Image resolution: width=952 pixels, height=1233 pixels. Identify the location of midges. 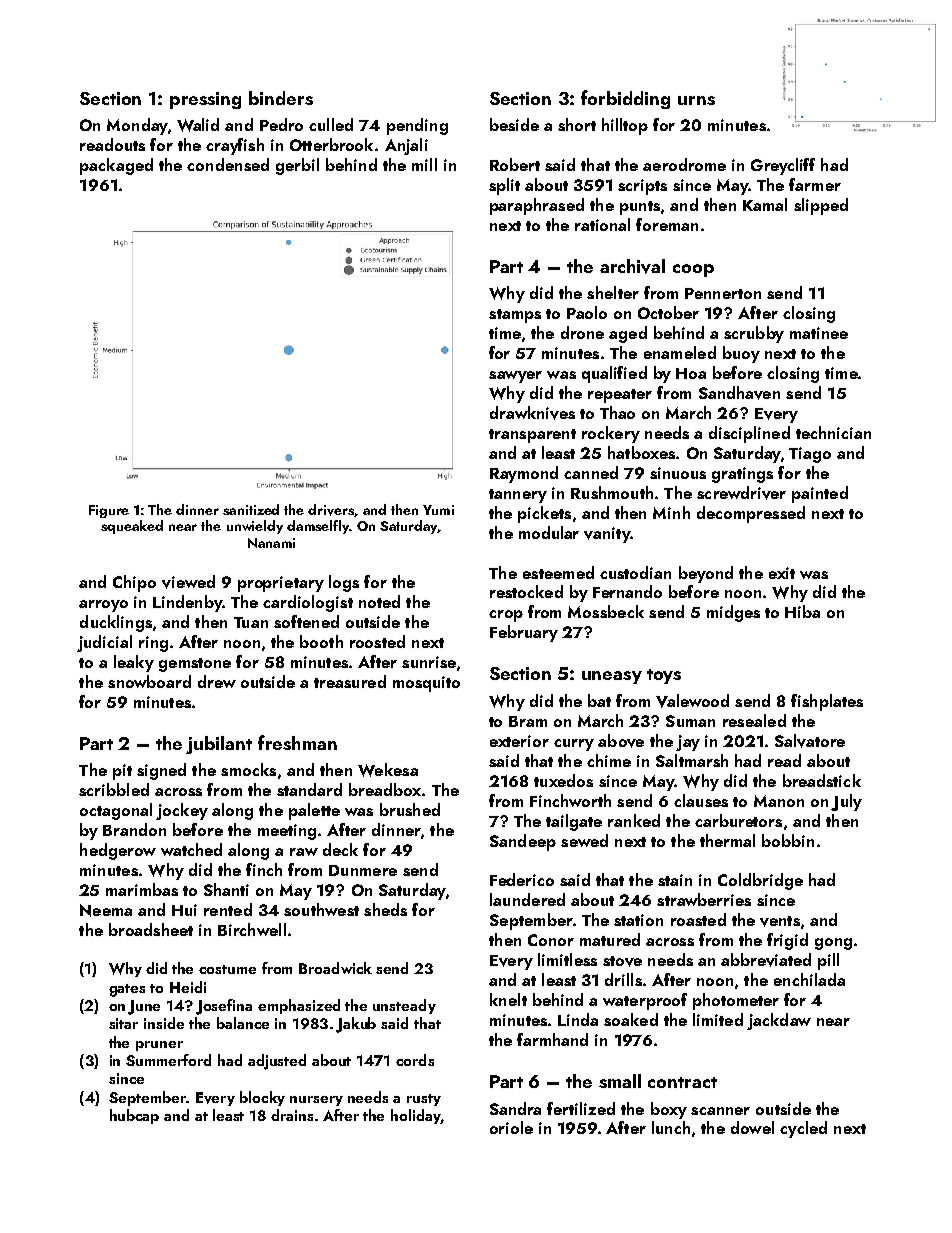
(733, 613).
